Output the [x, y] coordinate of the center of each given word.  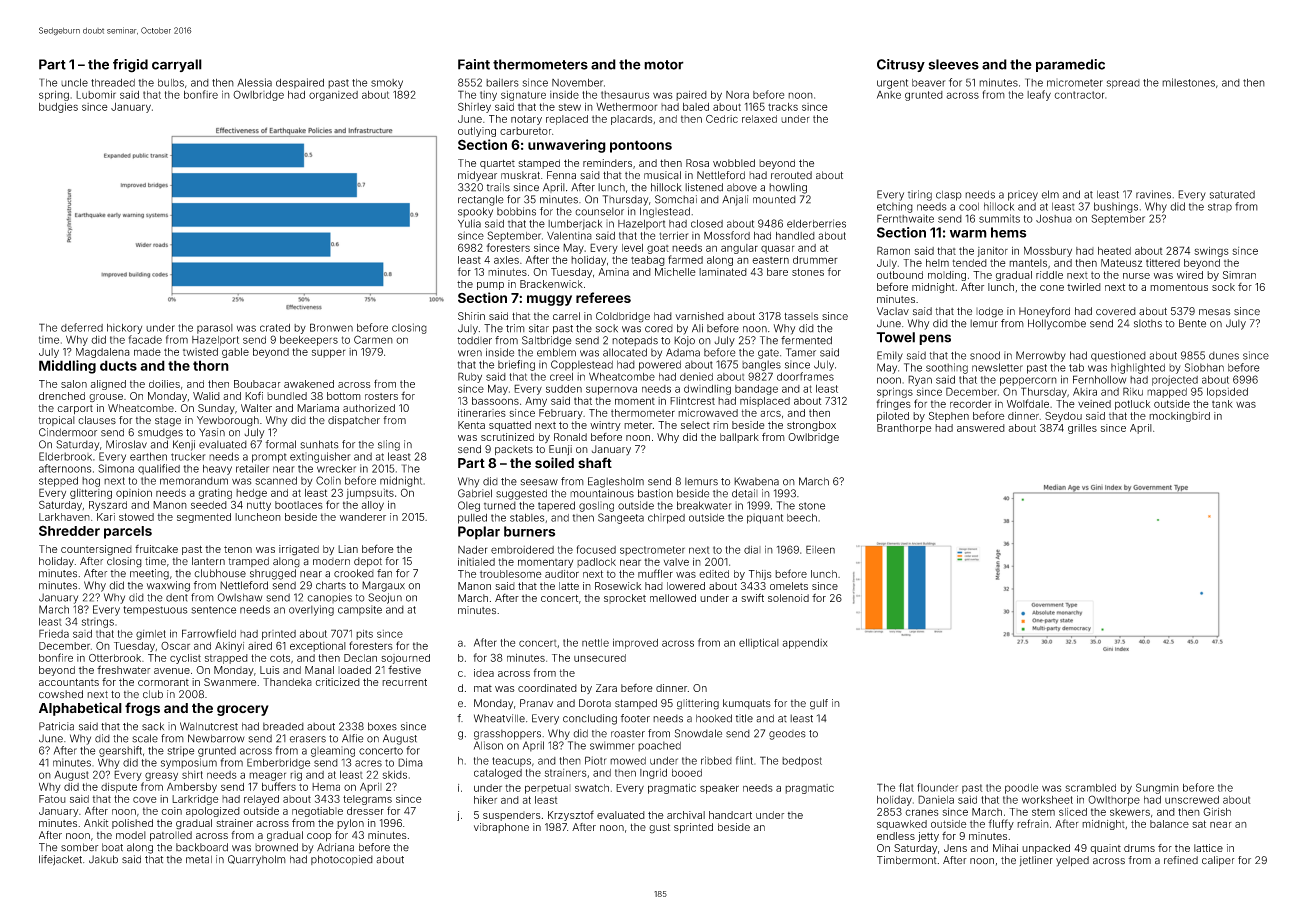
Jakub [103, 859]
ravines [1153, 194]
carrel [566, 316]
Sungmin [1157, 788]
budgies [58, 108]
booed [687, 773]
